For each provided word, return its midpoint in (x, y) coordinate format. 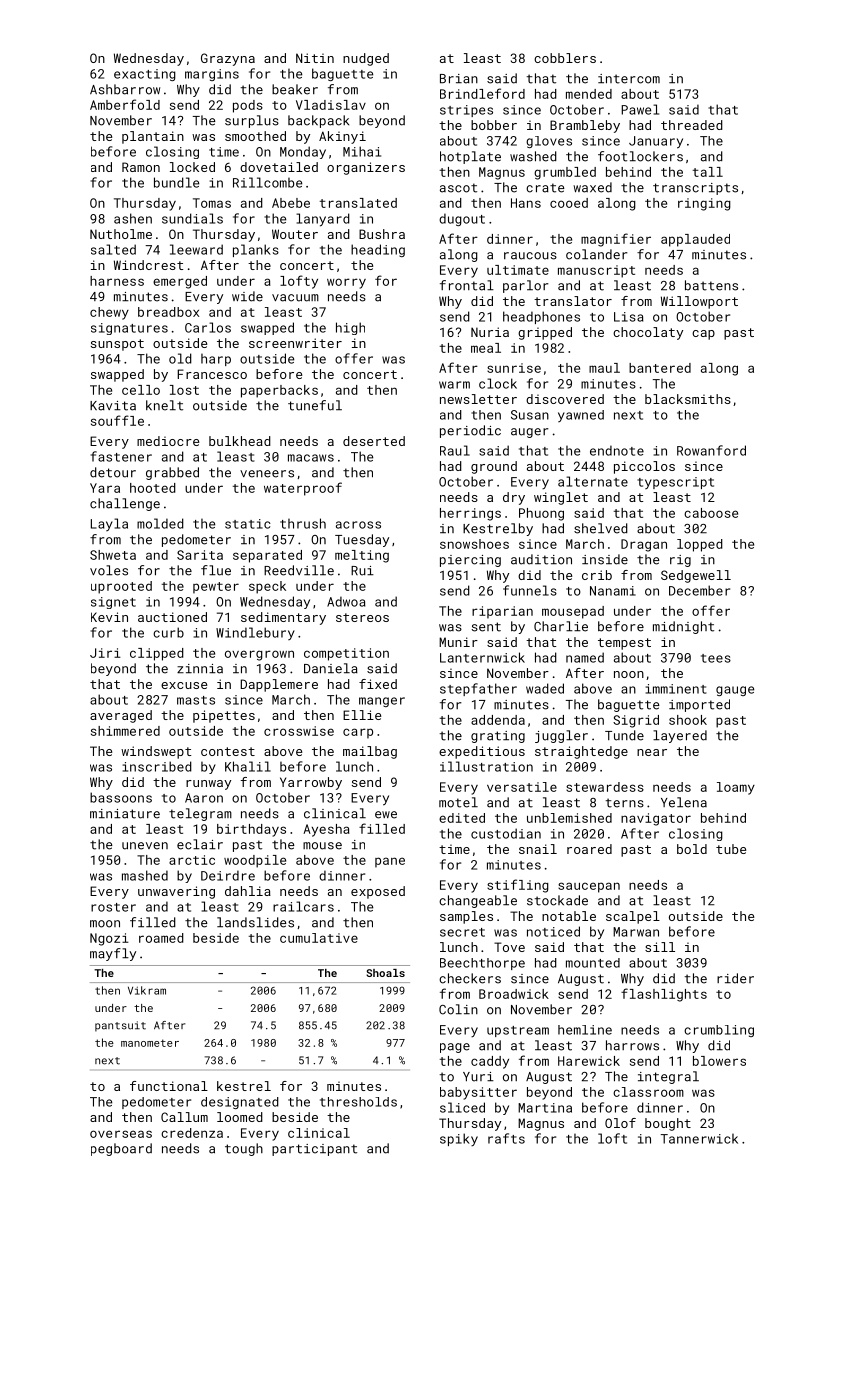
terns (625, 803)
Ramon (141, 167)
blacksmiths (688, 399)
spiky (459, 1139)
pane (390, 862)
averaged (121, 716)
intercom (629, 79)
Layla (109, 524)
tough (244, 1149)
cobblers (565, 58)
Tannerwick (699, 1139)
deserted (374, 441)
